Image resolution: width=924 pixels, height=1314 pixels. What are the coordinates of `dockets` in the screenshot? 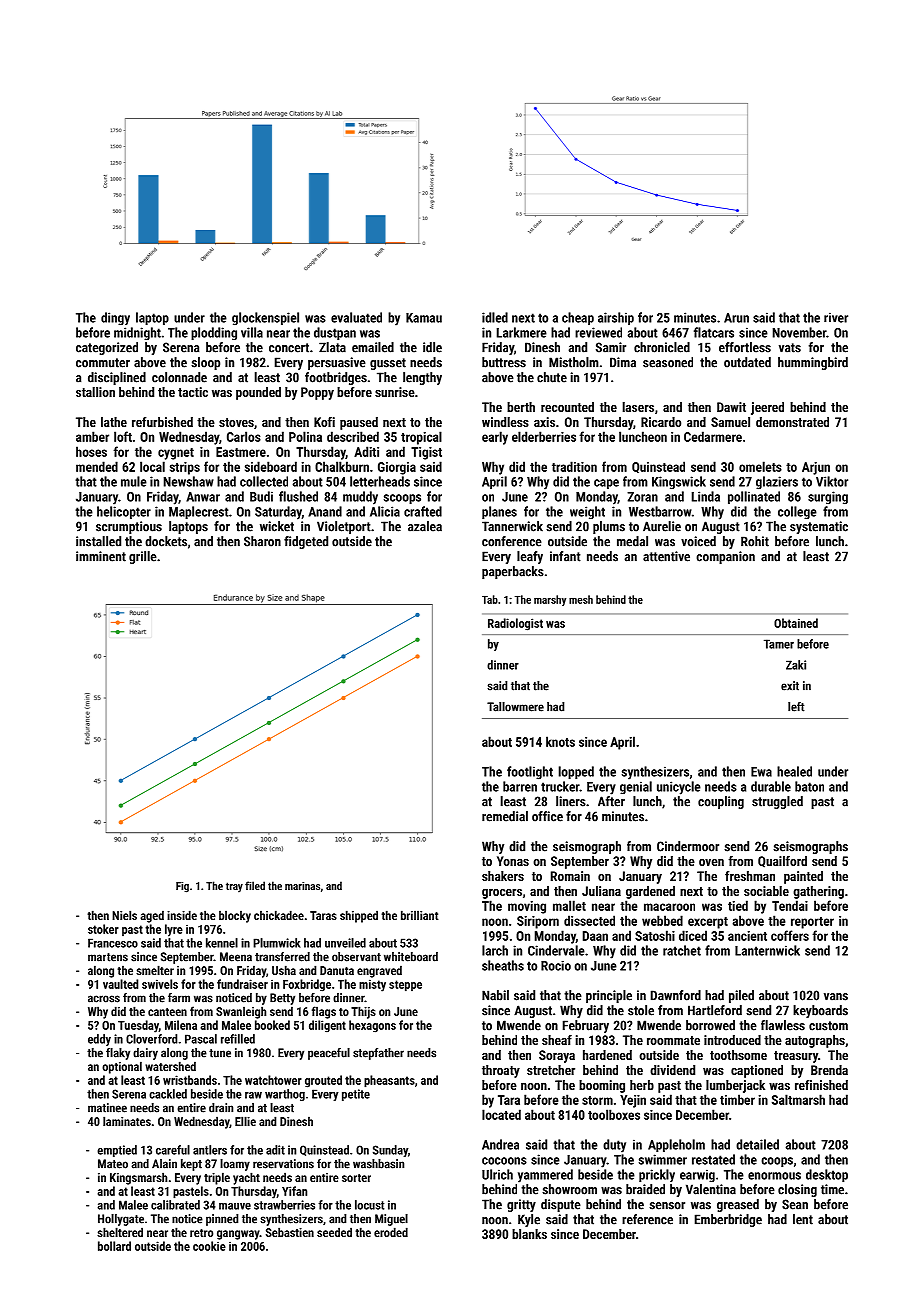 It's located at (166, 541).
